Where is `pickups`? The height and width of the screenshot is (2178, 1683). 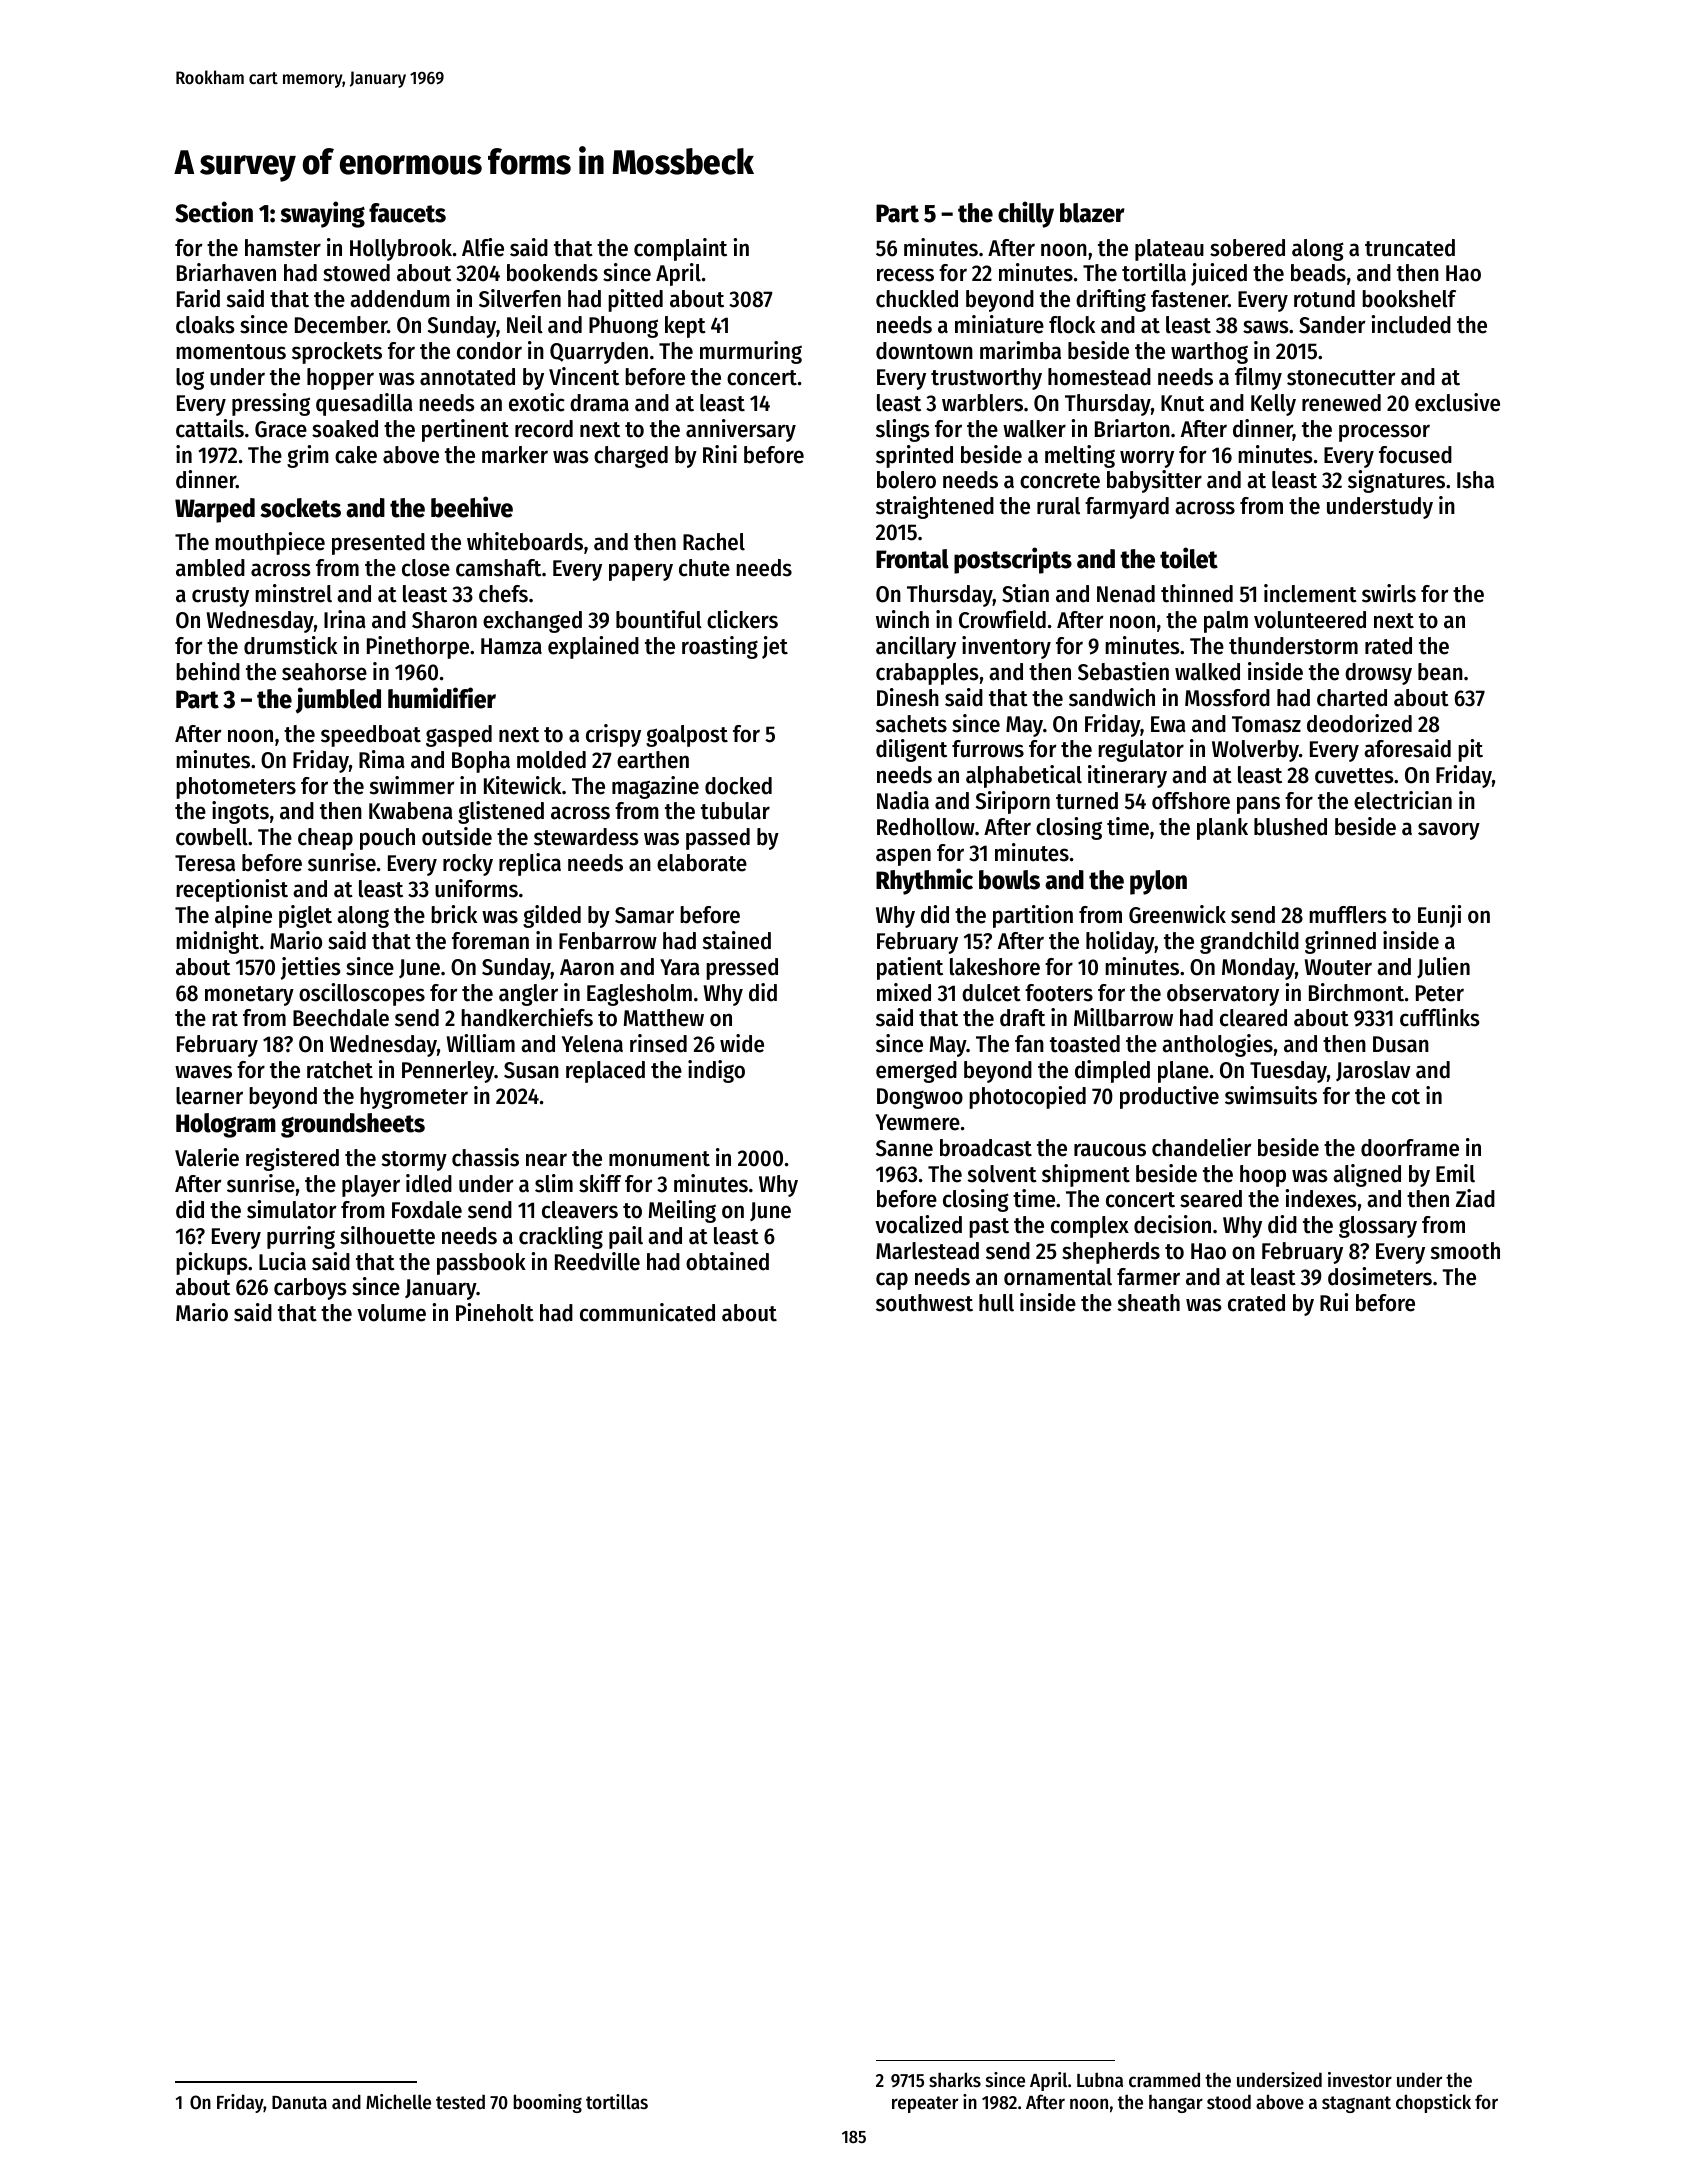
pickups is located at coordinates (212, 1263).
